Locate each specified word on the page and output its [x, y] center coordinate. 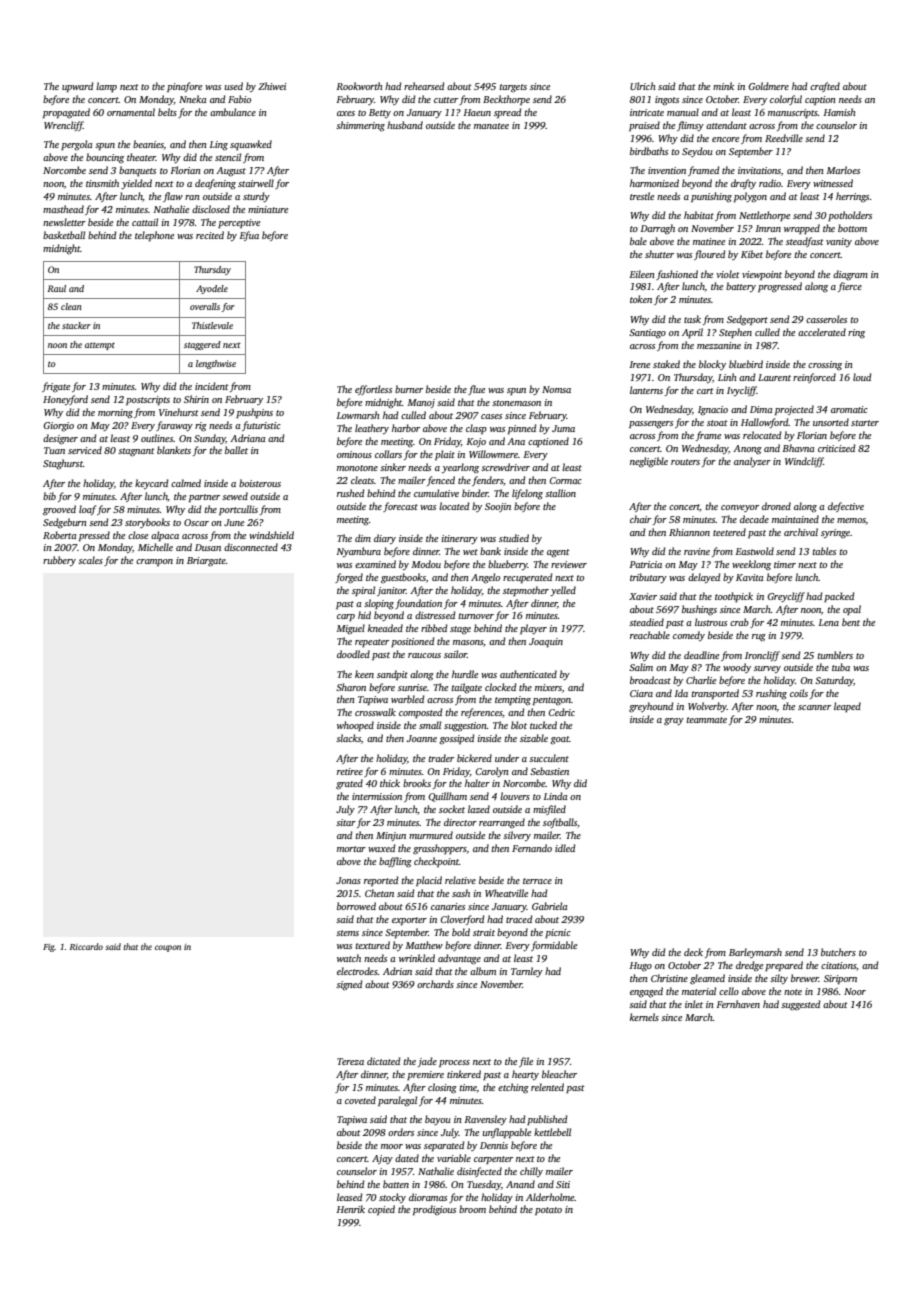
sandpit [392, 675]
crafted [825, 87]
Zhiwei [272, 86]
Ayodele [212, 289]
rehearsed [424, 86]
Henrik [350, 1209]
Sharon [351, 687]
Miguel [351, 629]
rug [759, 638]
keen [364, 674]
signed [349, 985]
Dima [761, 409]
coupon [168, 948]
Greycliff [786, 597]
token [641, 299]
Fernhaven [738, 1004]
